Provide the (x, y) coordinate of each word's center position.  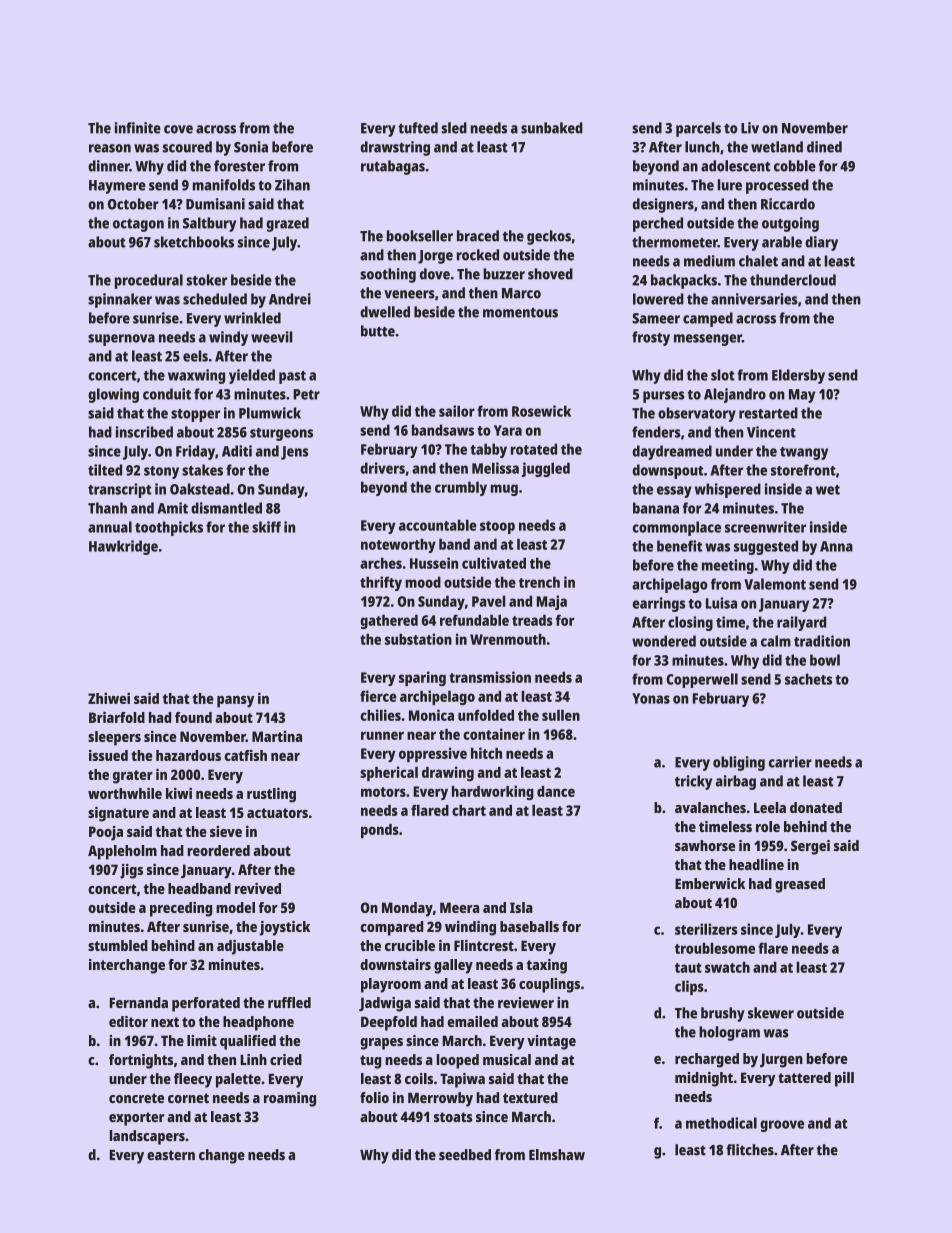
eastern (171, 1155)
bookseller (420, 236)
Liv (750, 128)
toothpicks (169, 528)
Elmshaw (557, 1154)
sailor (457, 411)
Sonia (251, 147)
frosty (651, 338)
